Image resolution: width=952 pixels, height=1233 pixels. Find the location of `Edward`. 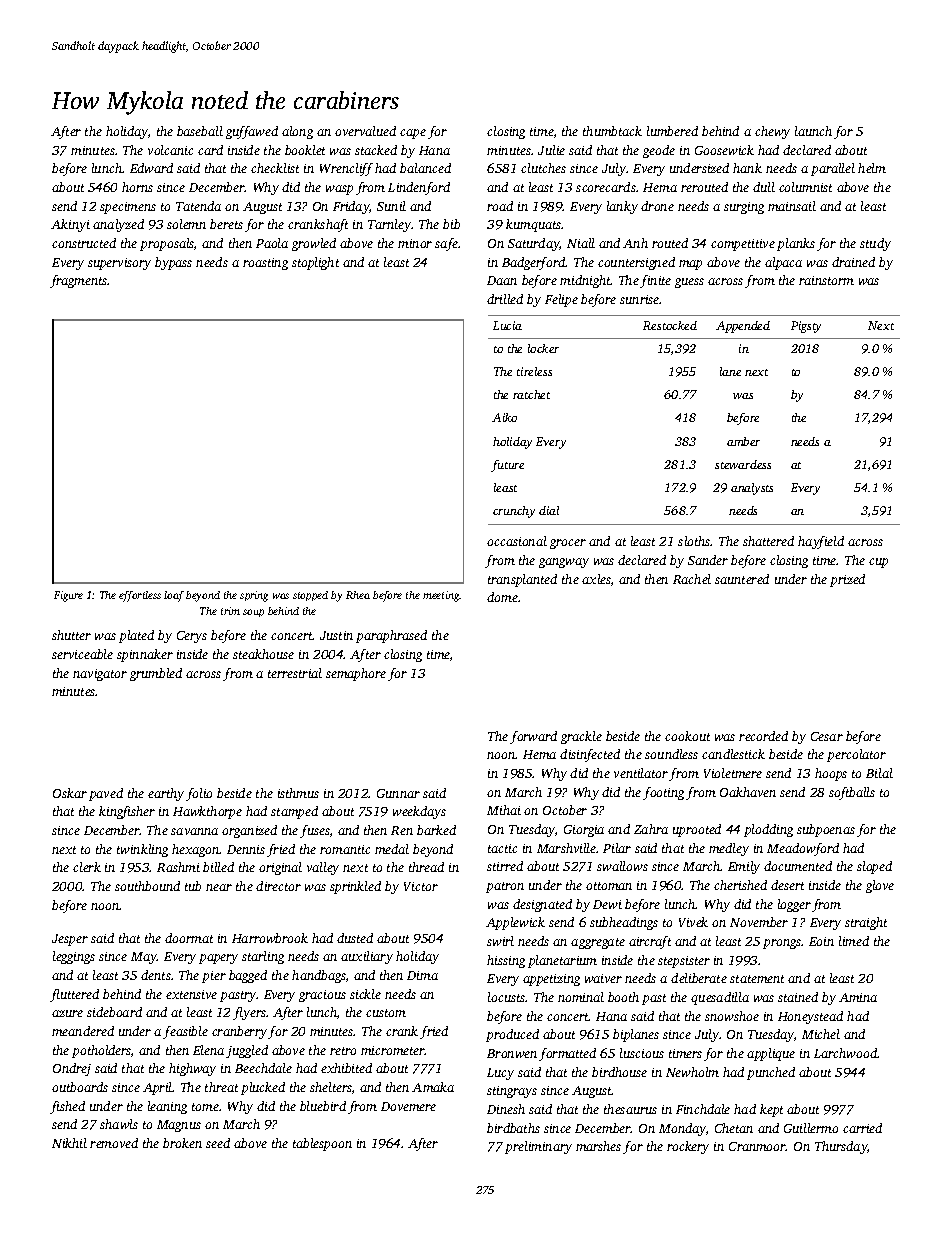

Edward is located at coordinates (151, 168).
